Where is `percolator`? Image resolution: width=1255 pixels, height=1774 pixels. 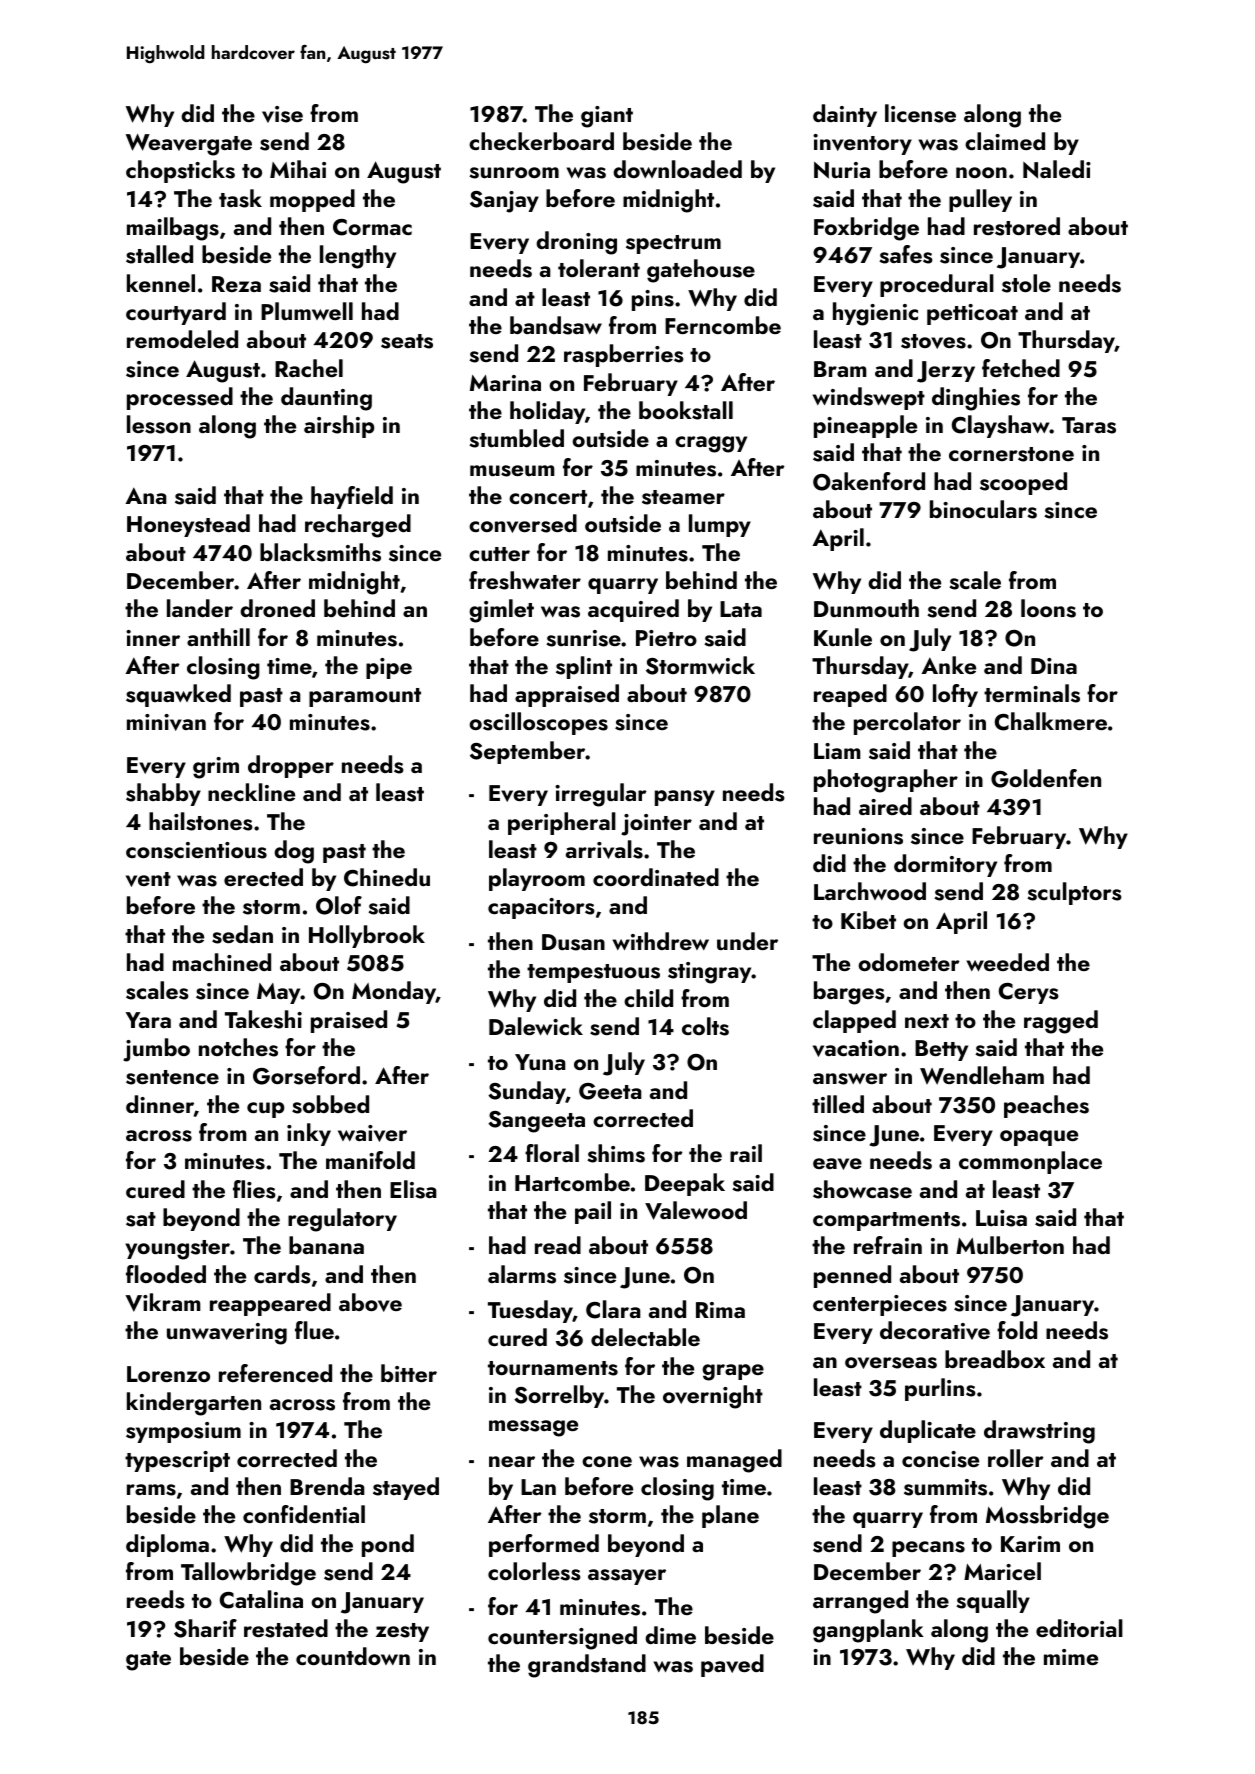
percolator is located at coordinates (907, 723).
